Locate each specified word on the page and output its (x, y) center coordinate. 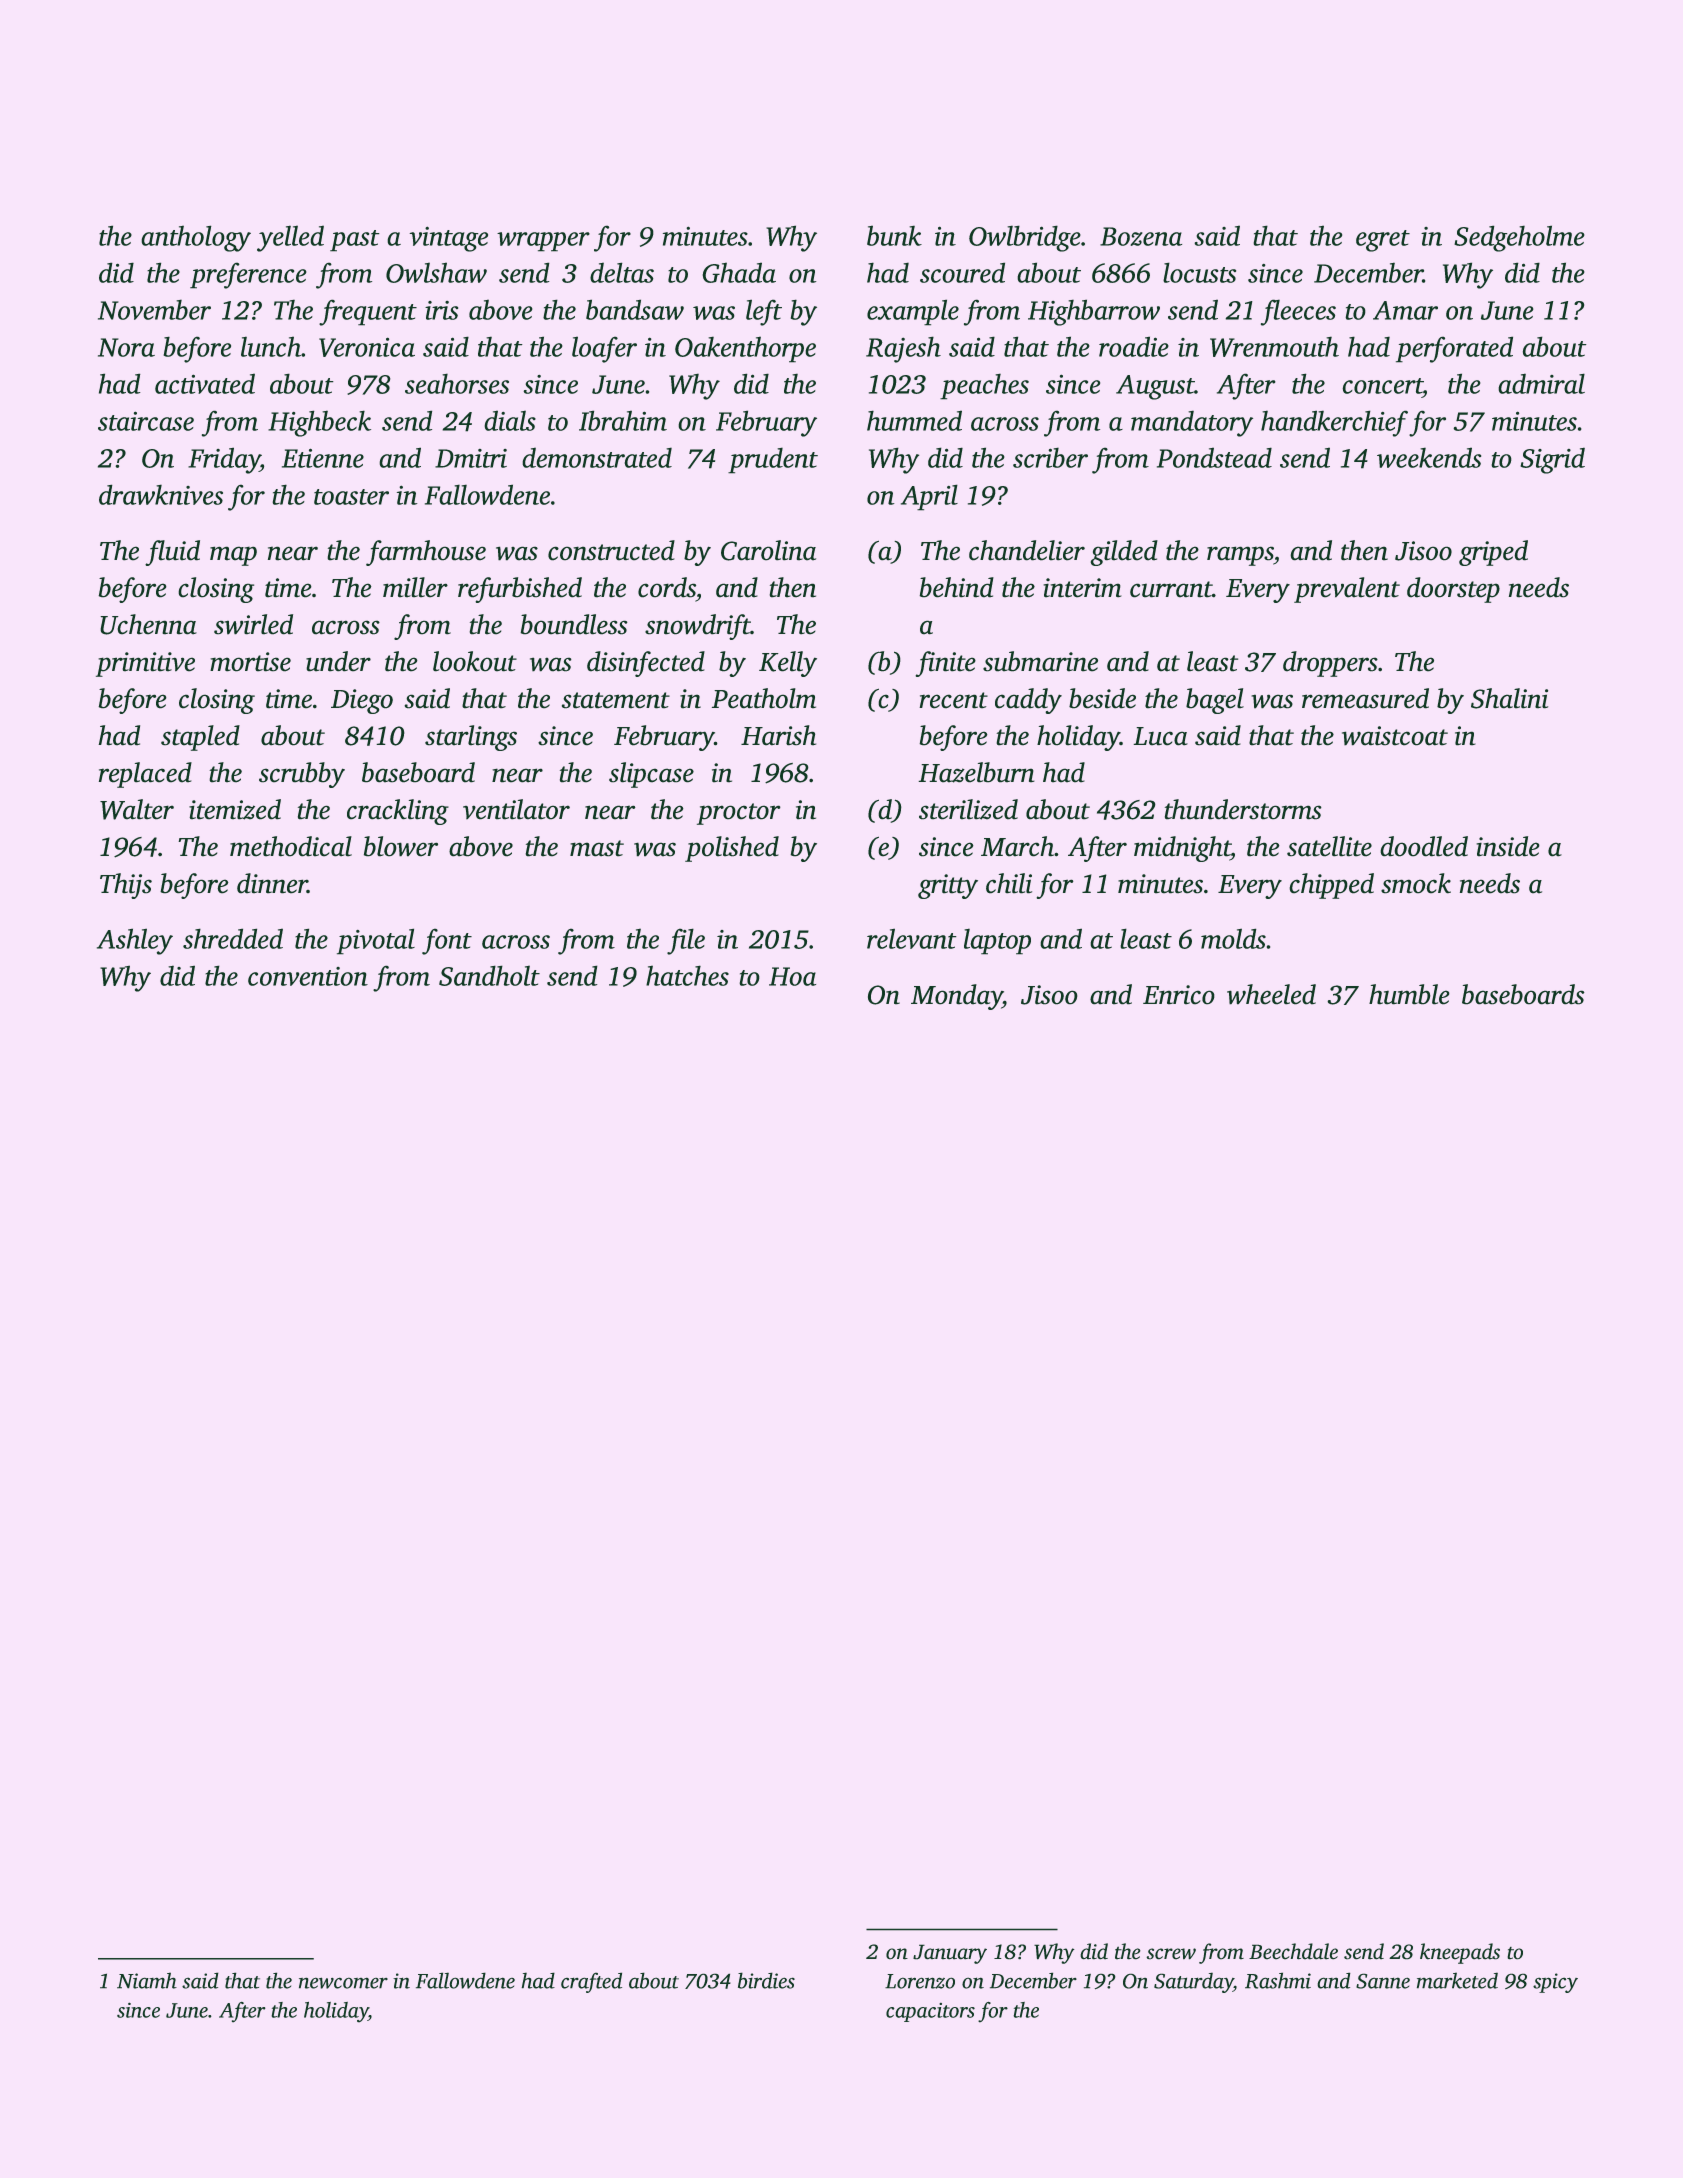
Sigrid (1552, 460)
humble (1409, 994)
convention (308, 976)
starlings (471, 738)
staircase (146, 421)
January (950, 1954)
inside (1508, 846)
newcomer (343, 1983)
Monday (956, 997)
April (929, 497)
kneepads (1460, 1953)
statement (616, 700)
